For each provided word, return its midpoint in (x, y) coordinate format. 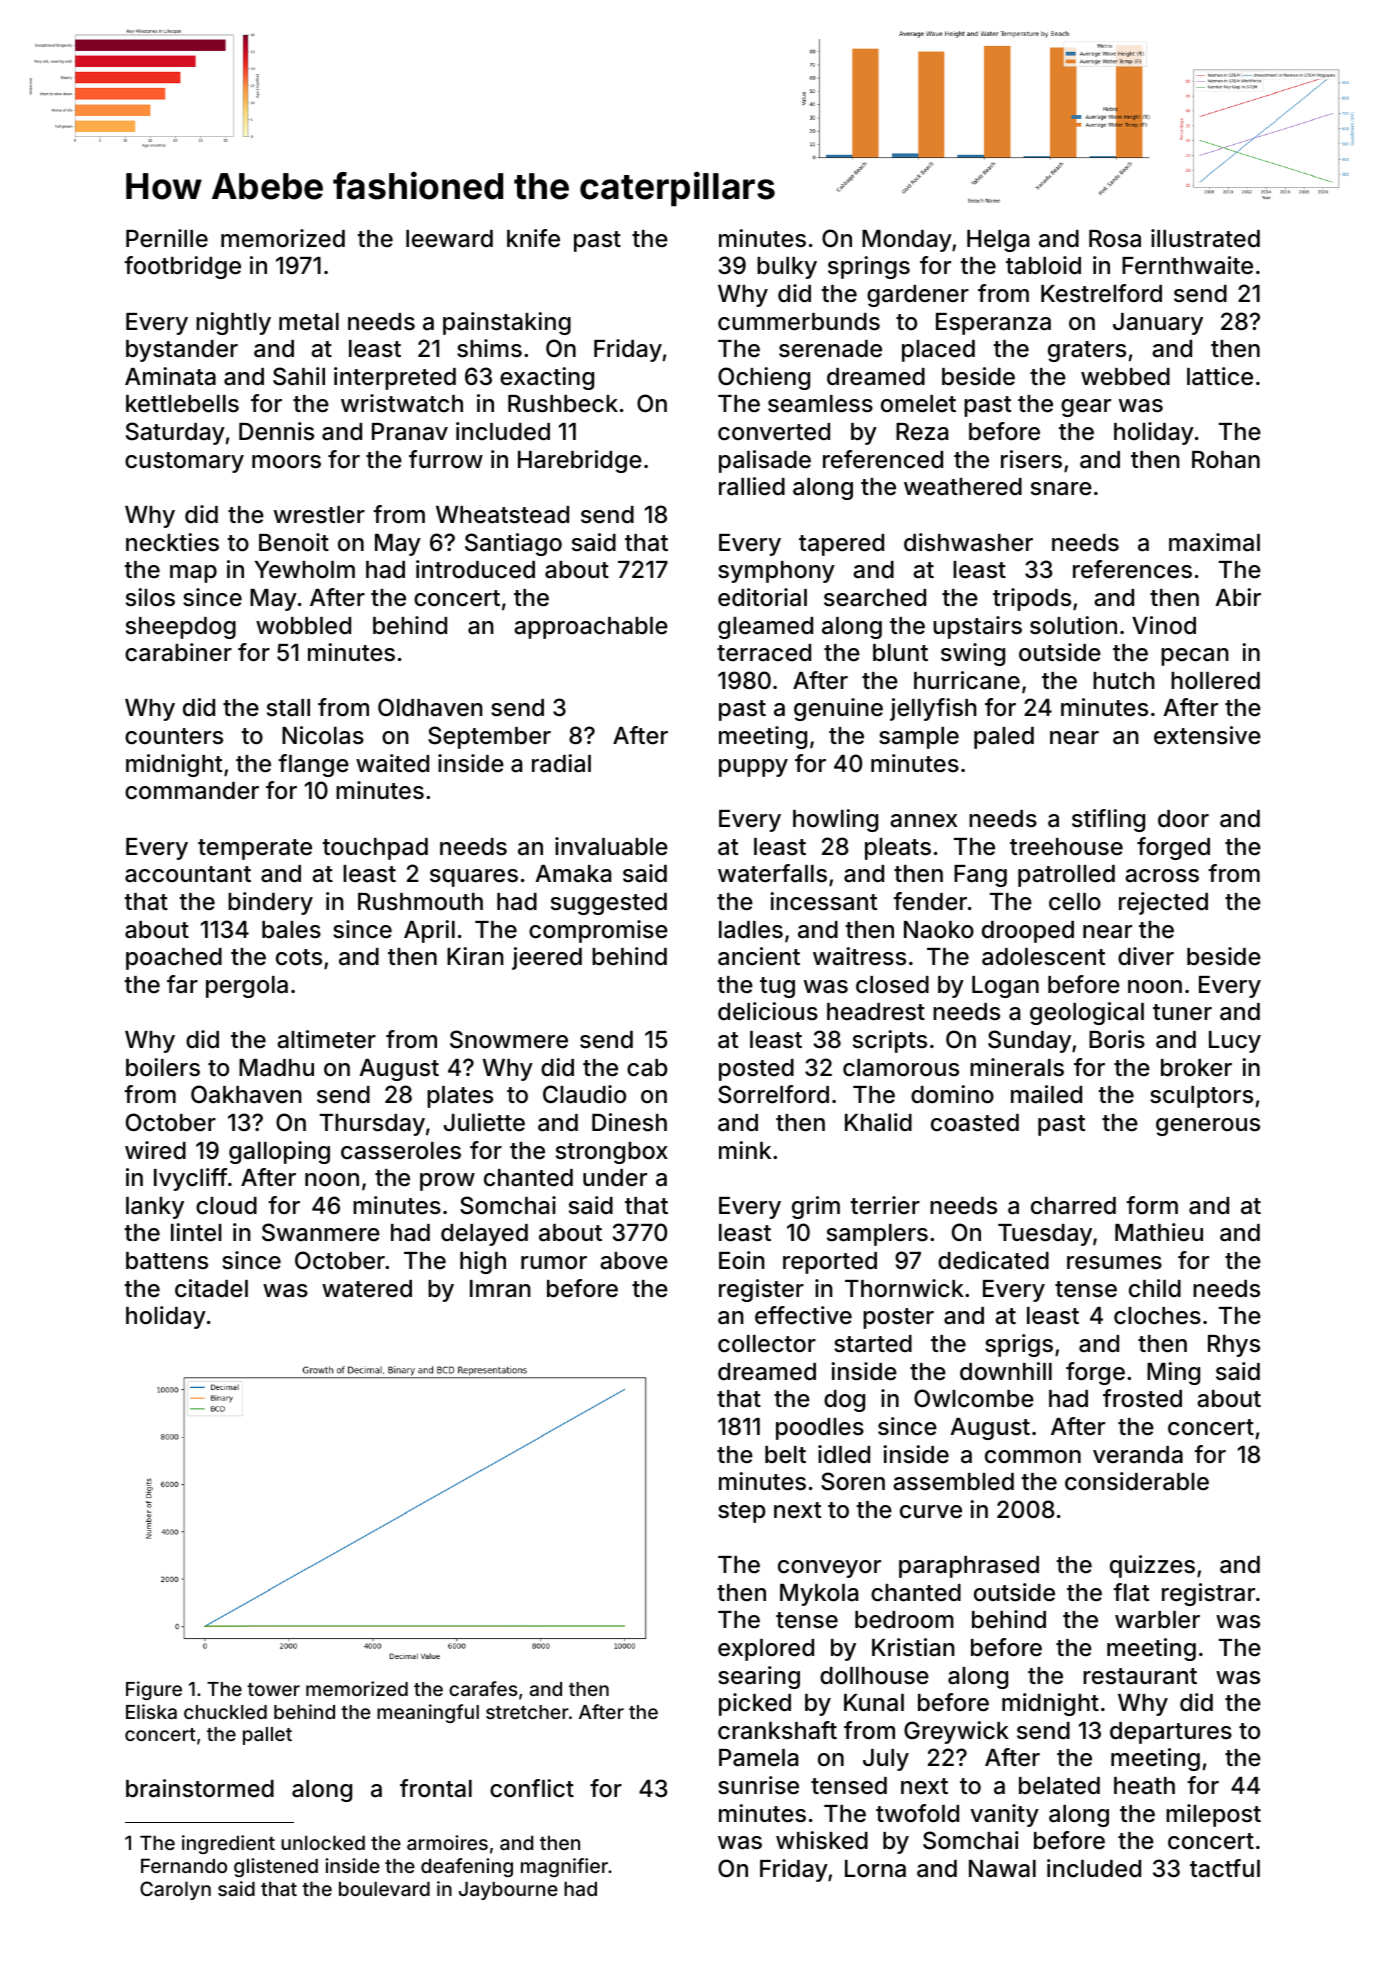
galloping (279, 1152)
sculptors (1201, 1097)
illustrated (1205, 238)
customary (184, 462)
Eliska (151, 1711)
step (741, 1512)
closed (892, 985)
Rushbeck (563, 404)
